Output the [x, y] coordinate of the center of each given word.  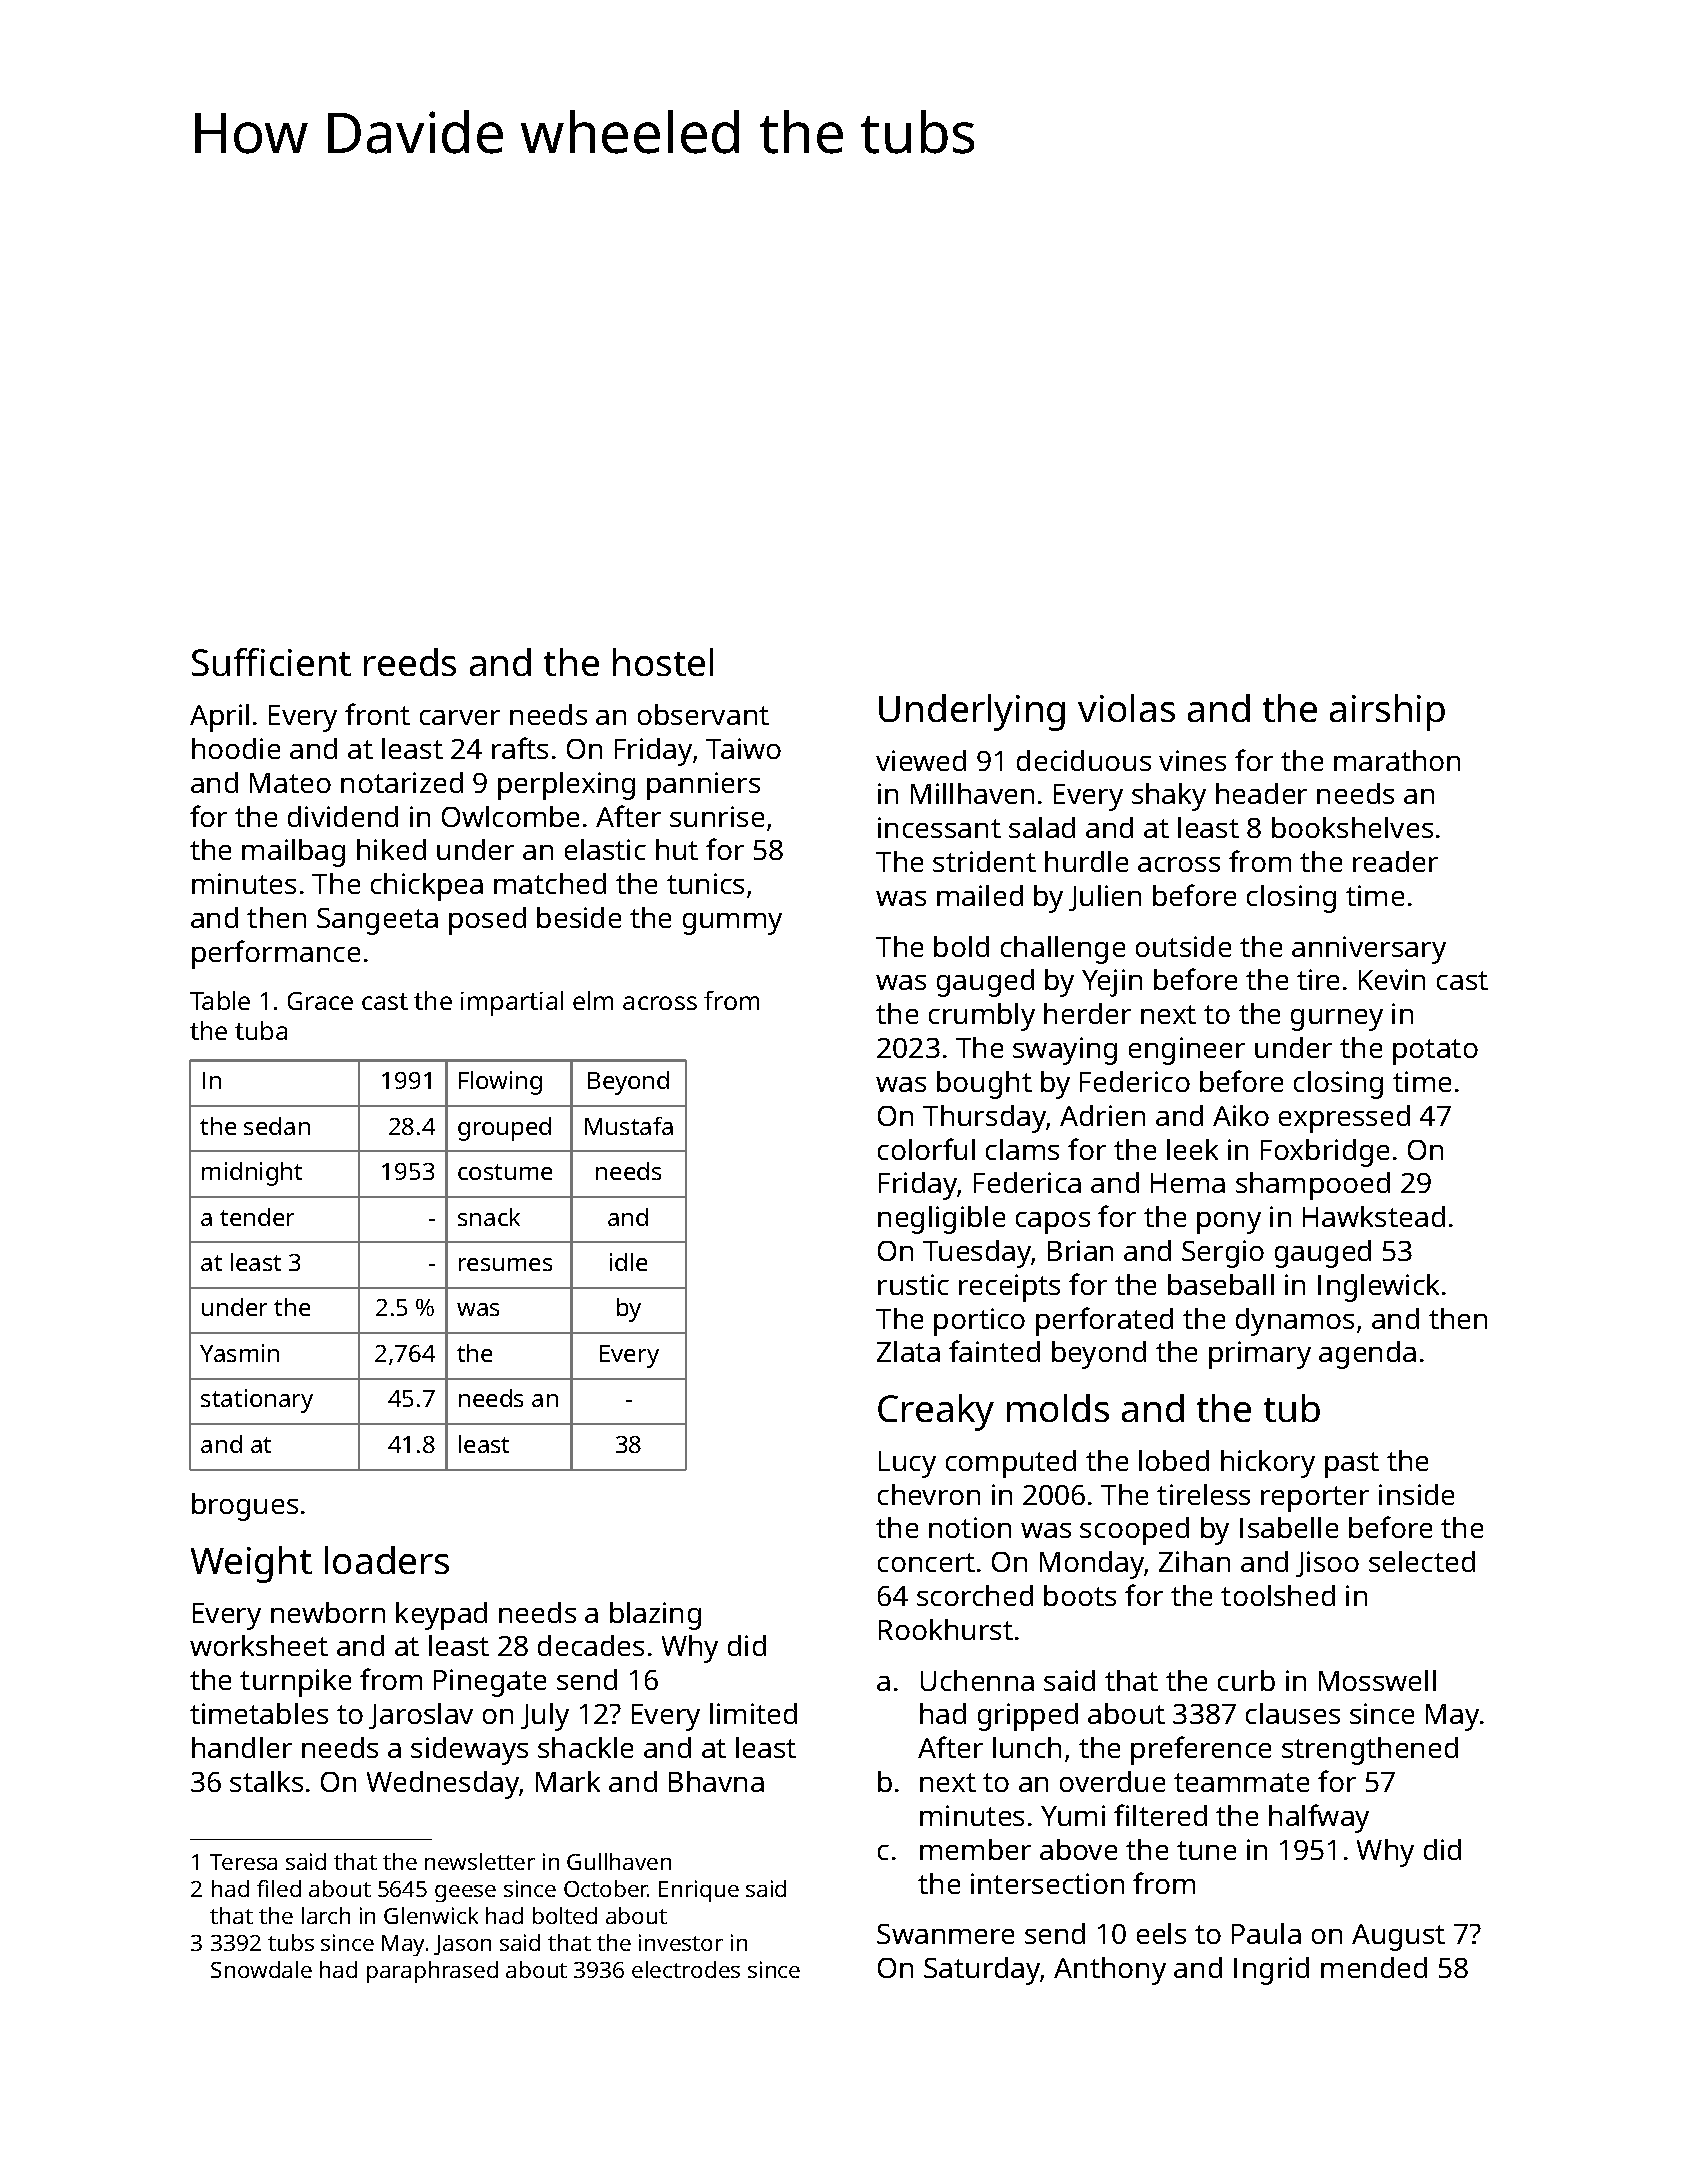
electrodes [686, 1969]
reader [1395, 861]
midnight [252, 1174]
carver [460, 717]
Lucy [907, 1464]
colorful [926, 1149]
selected [1422, 1561]
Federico [1135, 1081]
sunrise [717, 816]
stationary [257, 1401]
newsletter [480, 1861]
